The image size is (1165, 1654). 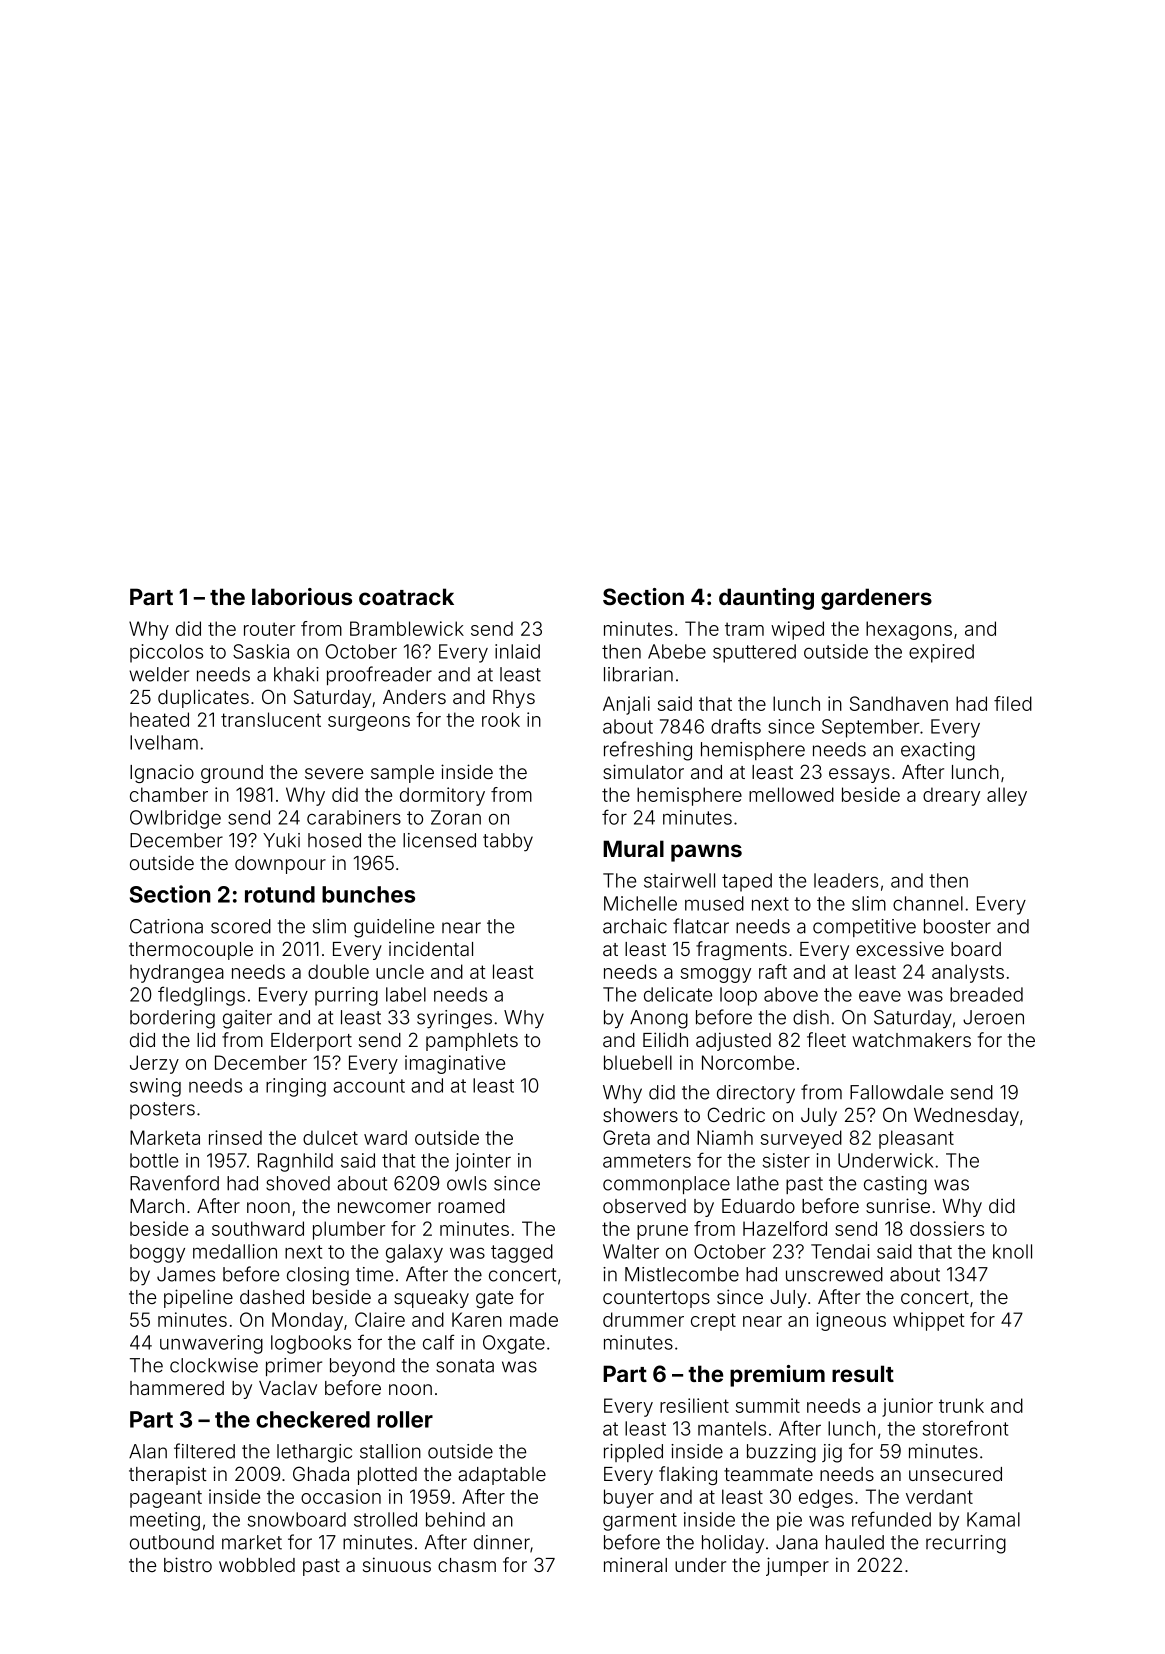 I want to click on licensed, so click(x=439, y=840).
